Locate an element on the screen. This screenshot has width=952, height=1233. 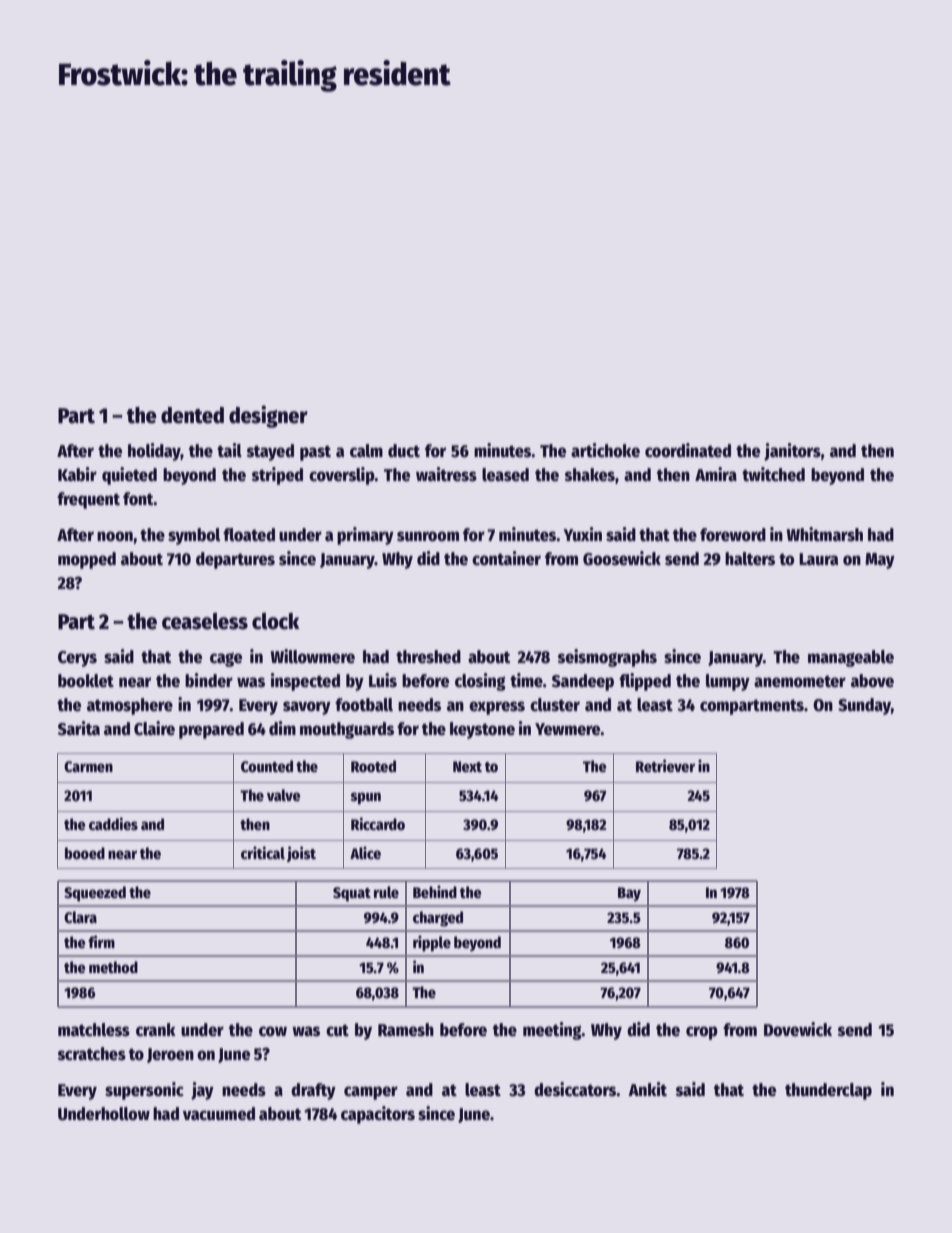
Bay is located at coordinates (629, 894).
